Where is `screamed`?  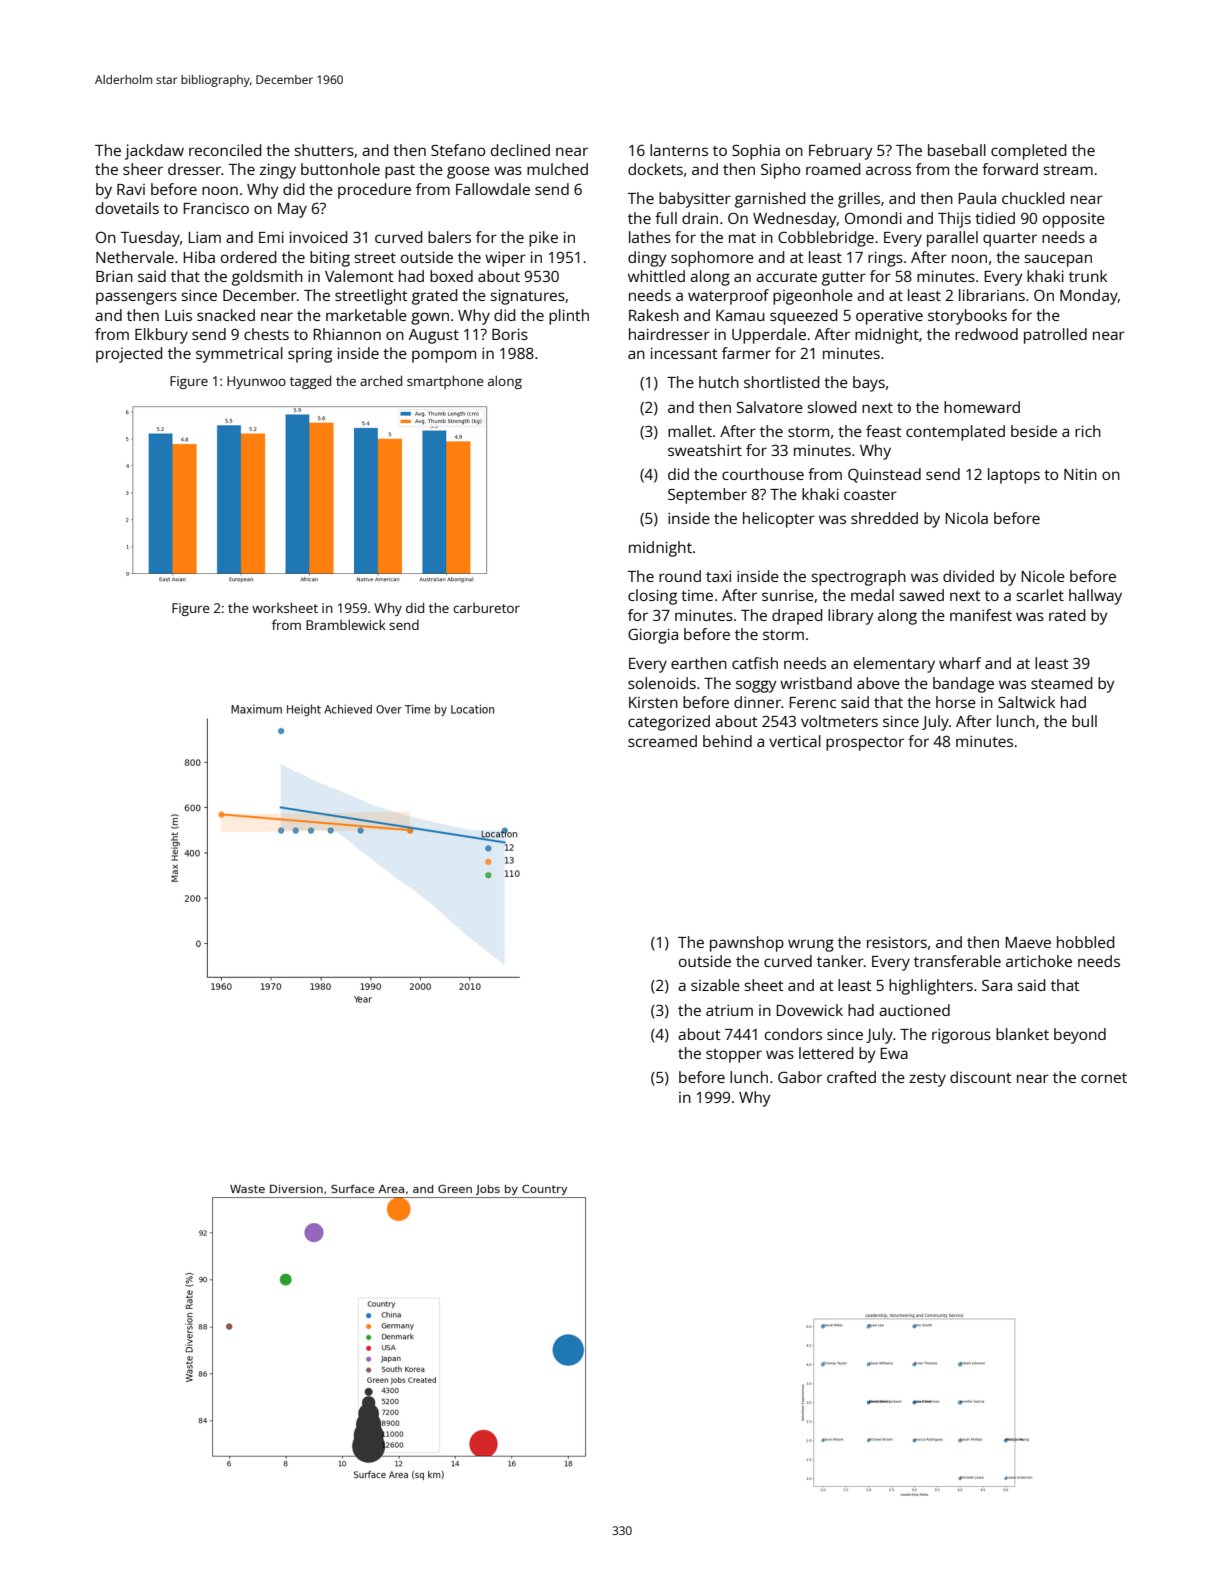 screamed is located at coordinates (662, 741).
